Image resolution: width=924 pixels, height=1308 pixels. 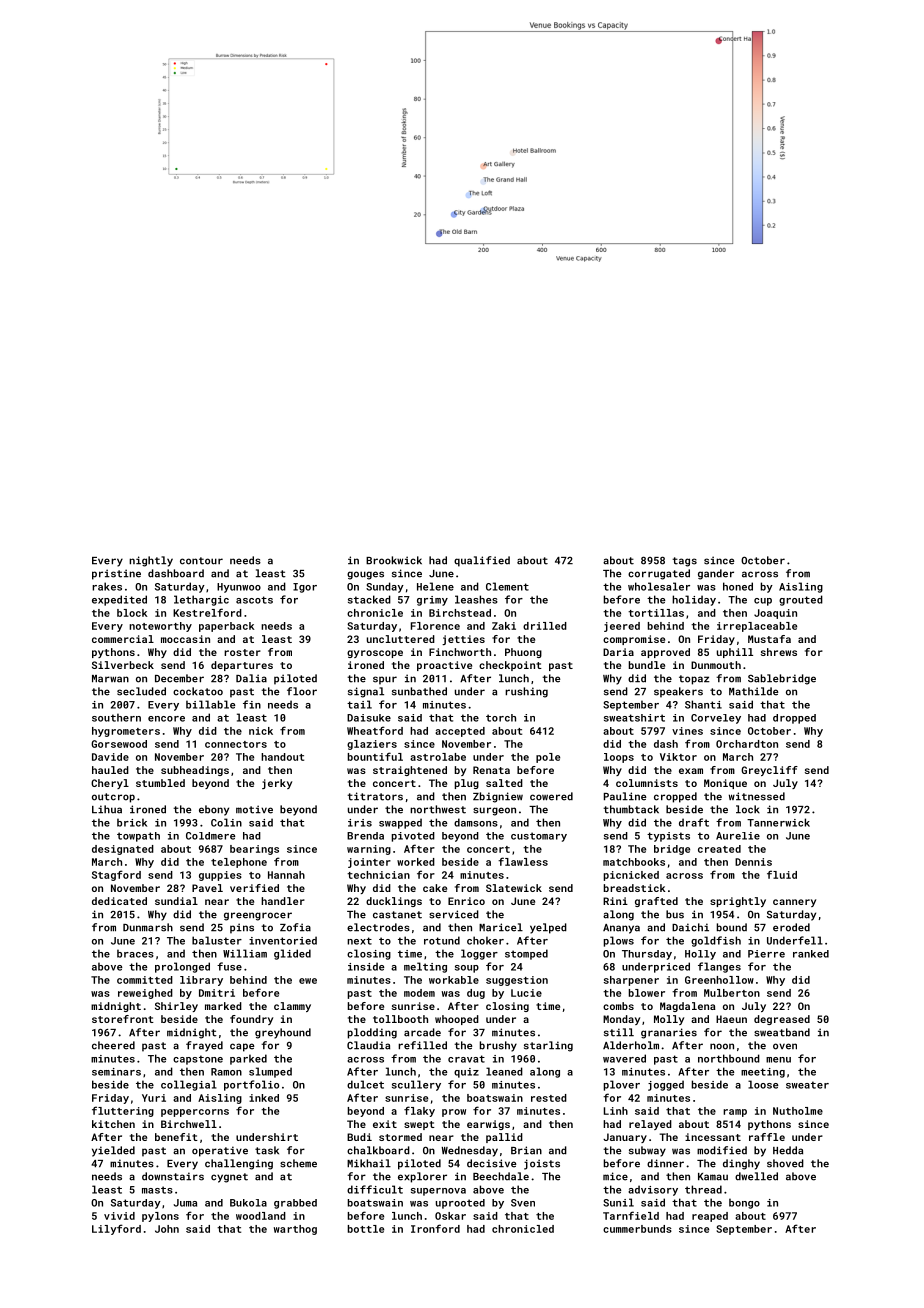 I want to click on Brookwick, so click(x=394, y=560).
